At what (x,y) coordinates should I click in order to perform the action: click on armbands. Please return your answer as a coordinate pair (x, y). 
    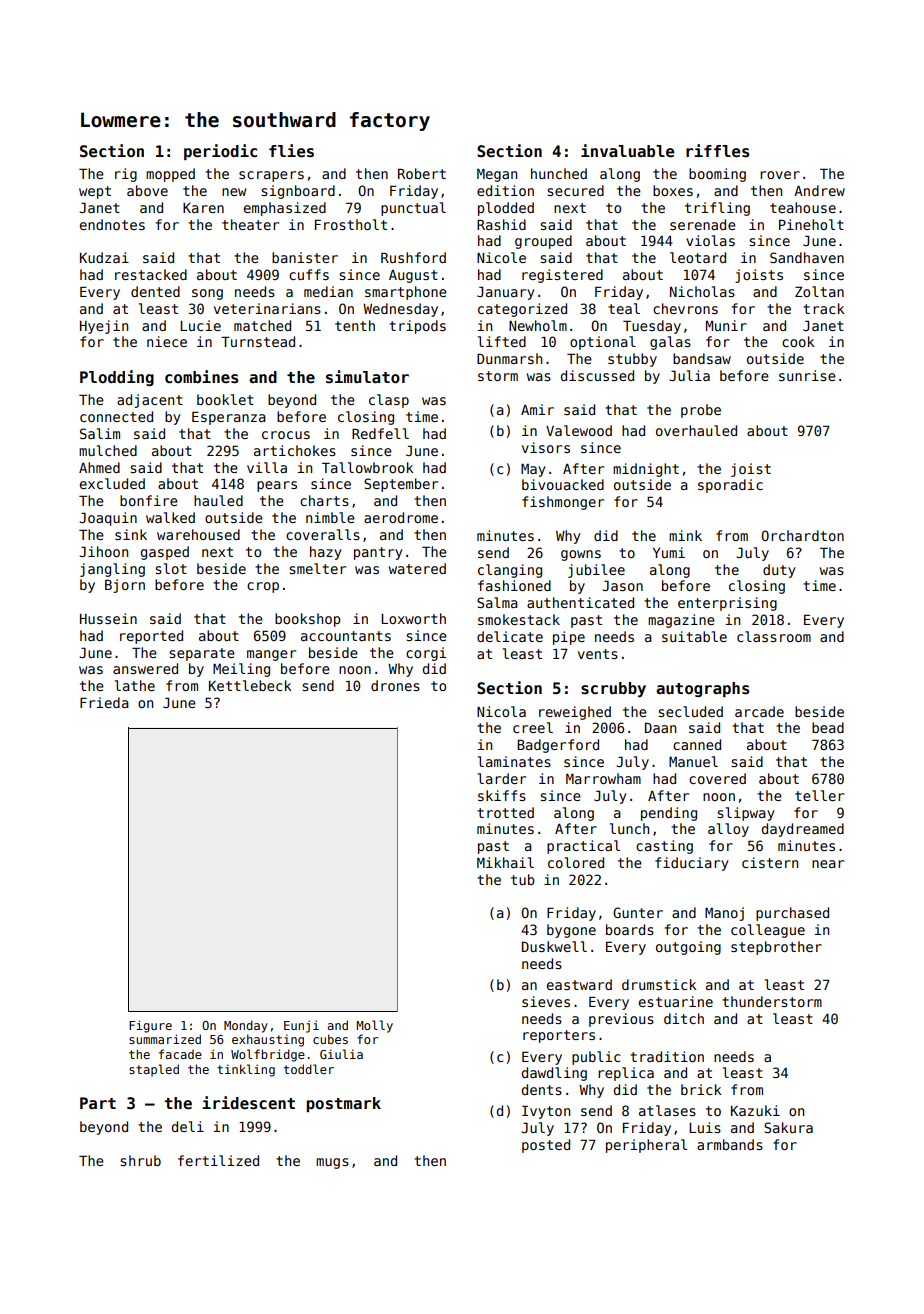
    Looking at the image, I should click on (730, 1144).
